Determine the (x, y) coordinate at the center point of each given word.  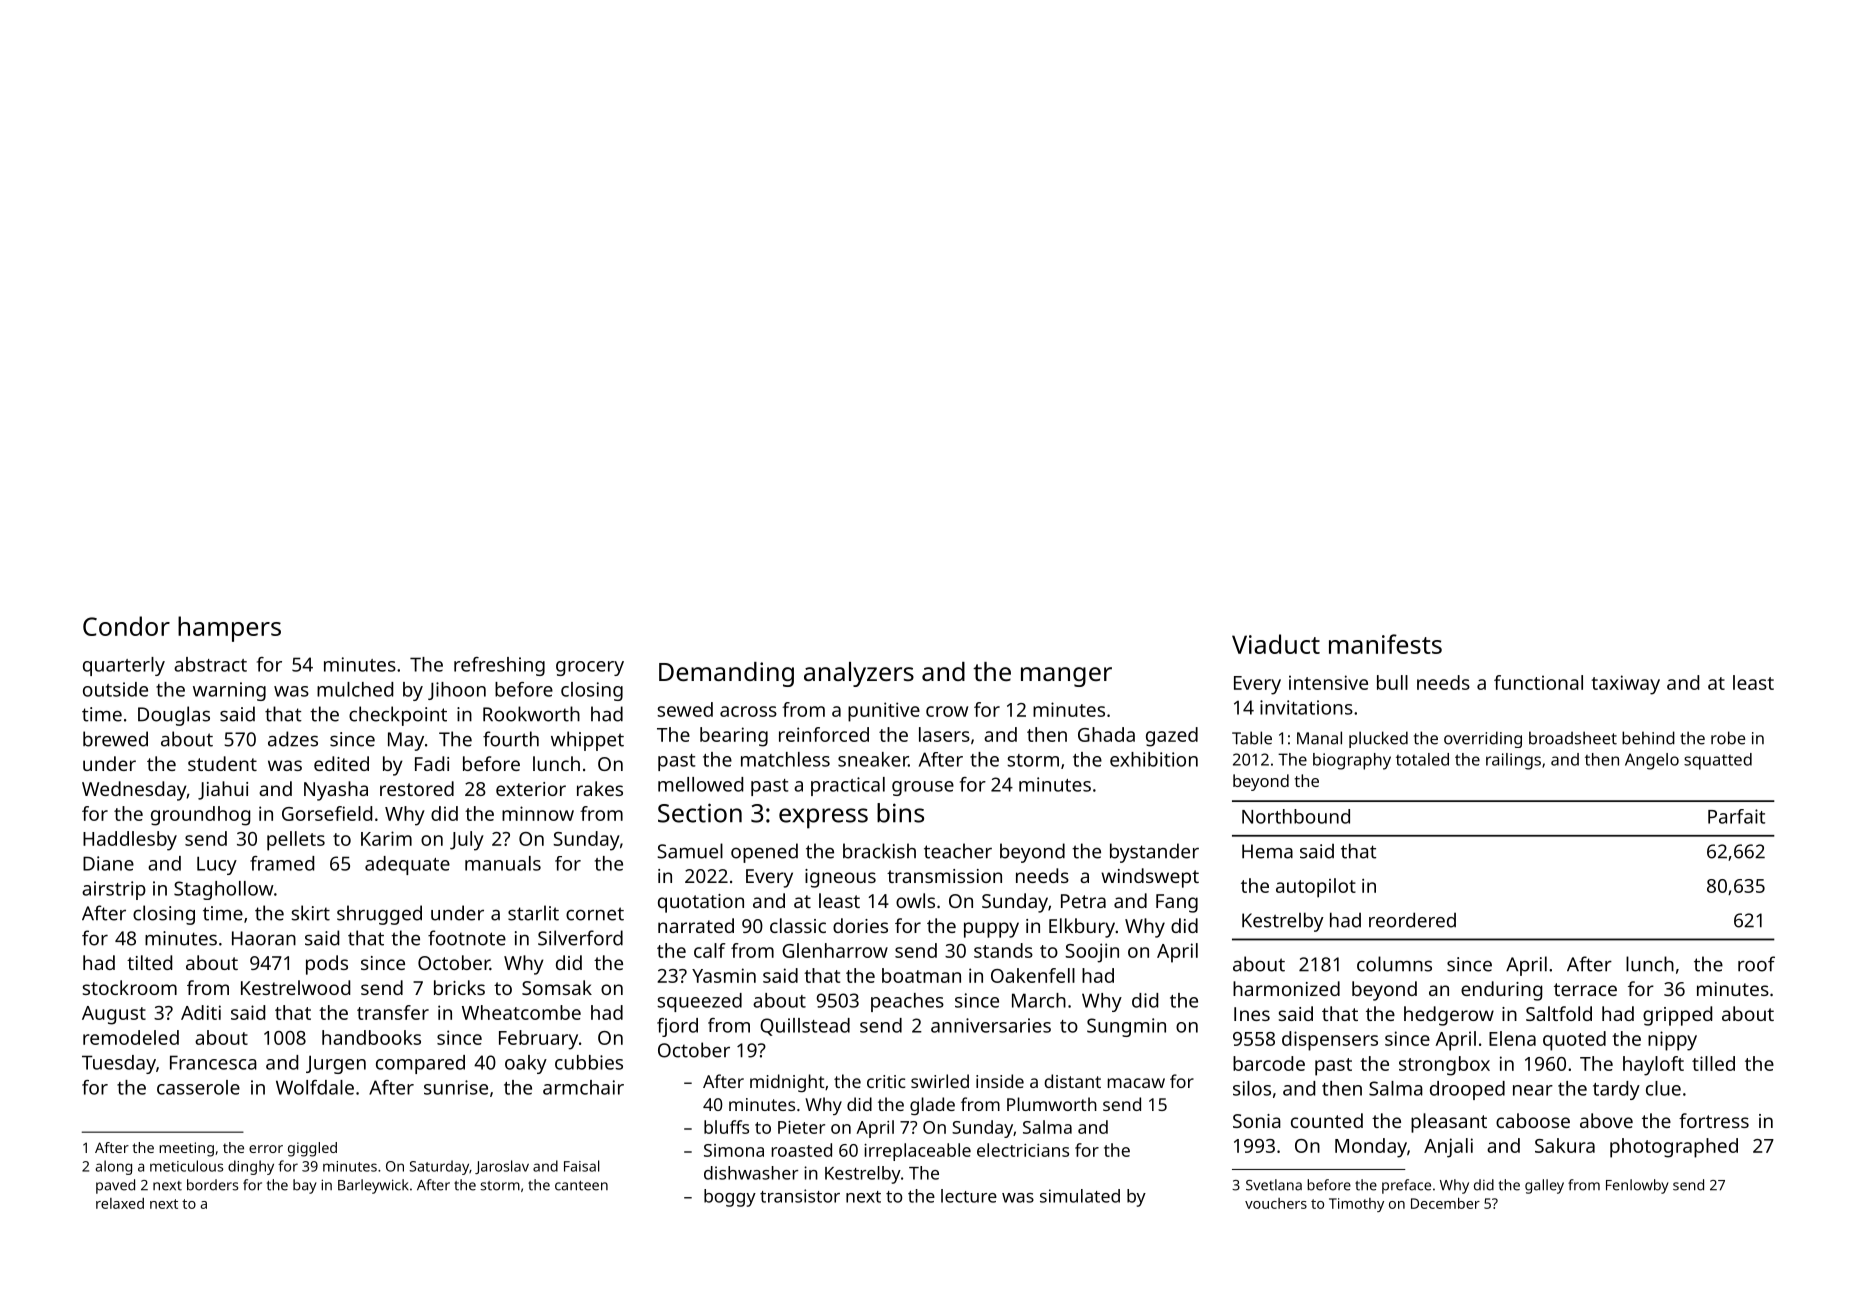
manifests (1385, 644)
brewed (115, 739)
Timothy (1356, 1205)
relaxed (120, 1203)
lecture (969, 1196)
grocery (590, 668)
